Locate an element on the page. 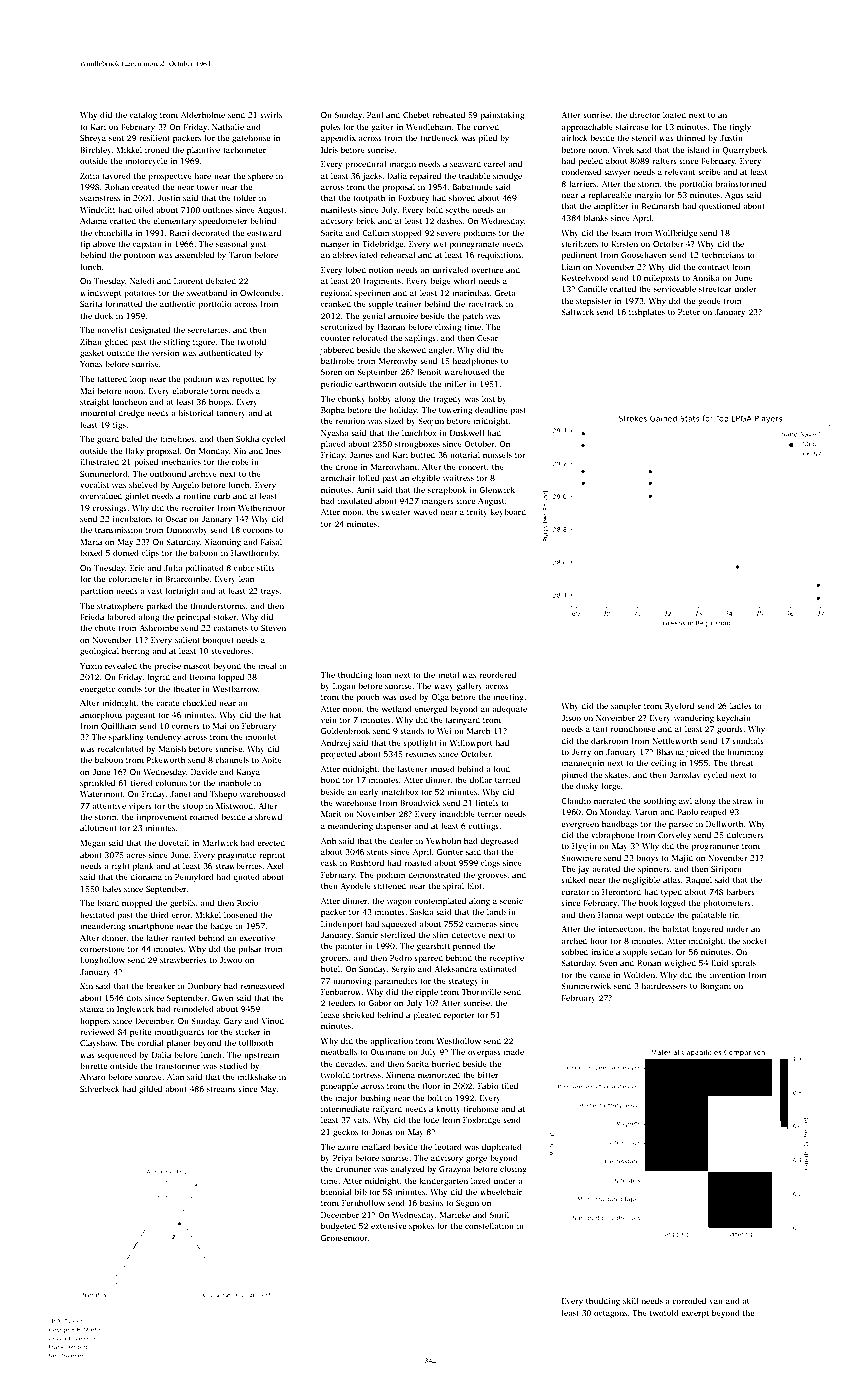 The height and width of the page is (1400, 849). octagons is located at coordinates (610, 1314).
